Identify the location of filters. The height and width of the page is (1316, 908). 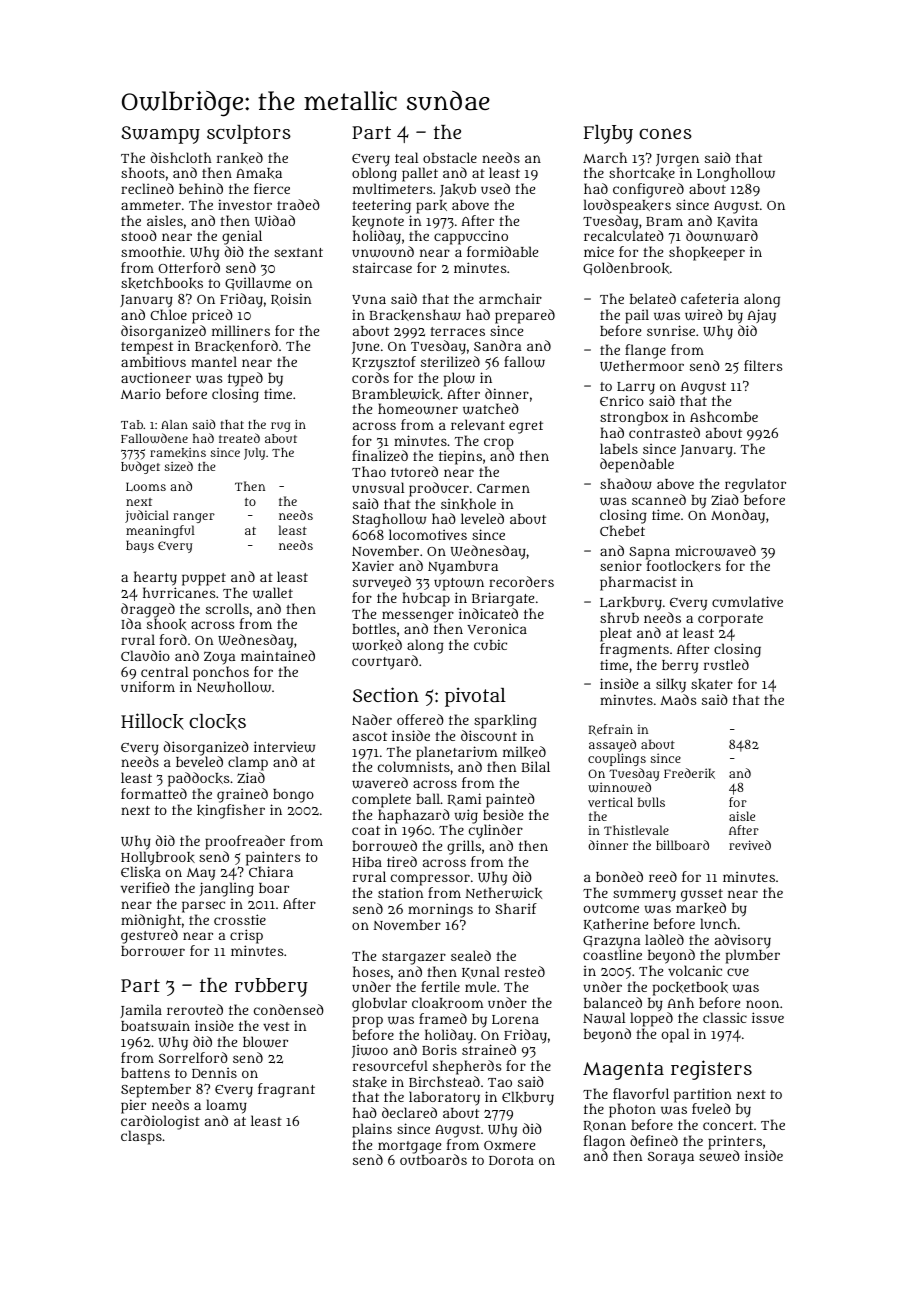
(763, 365).
